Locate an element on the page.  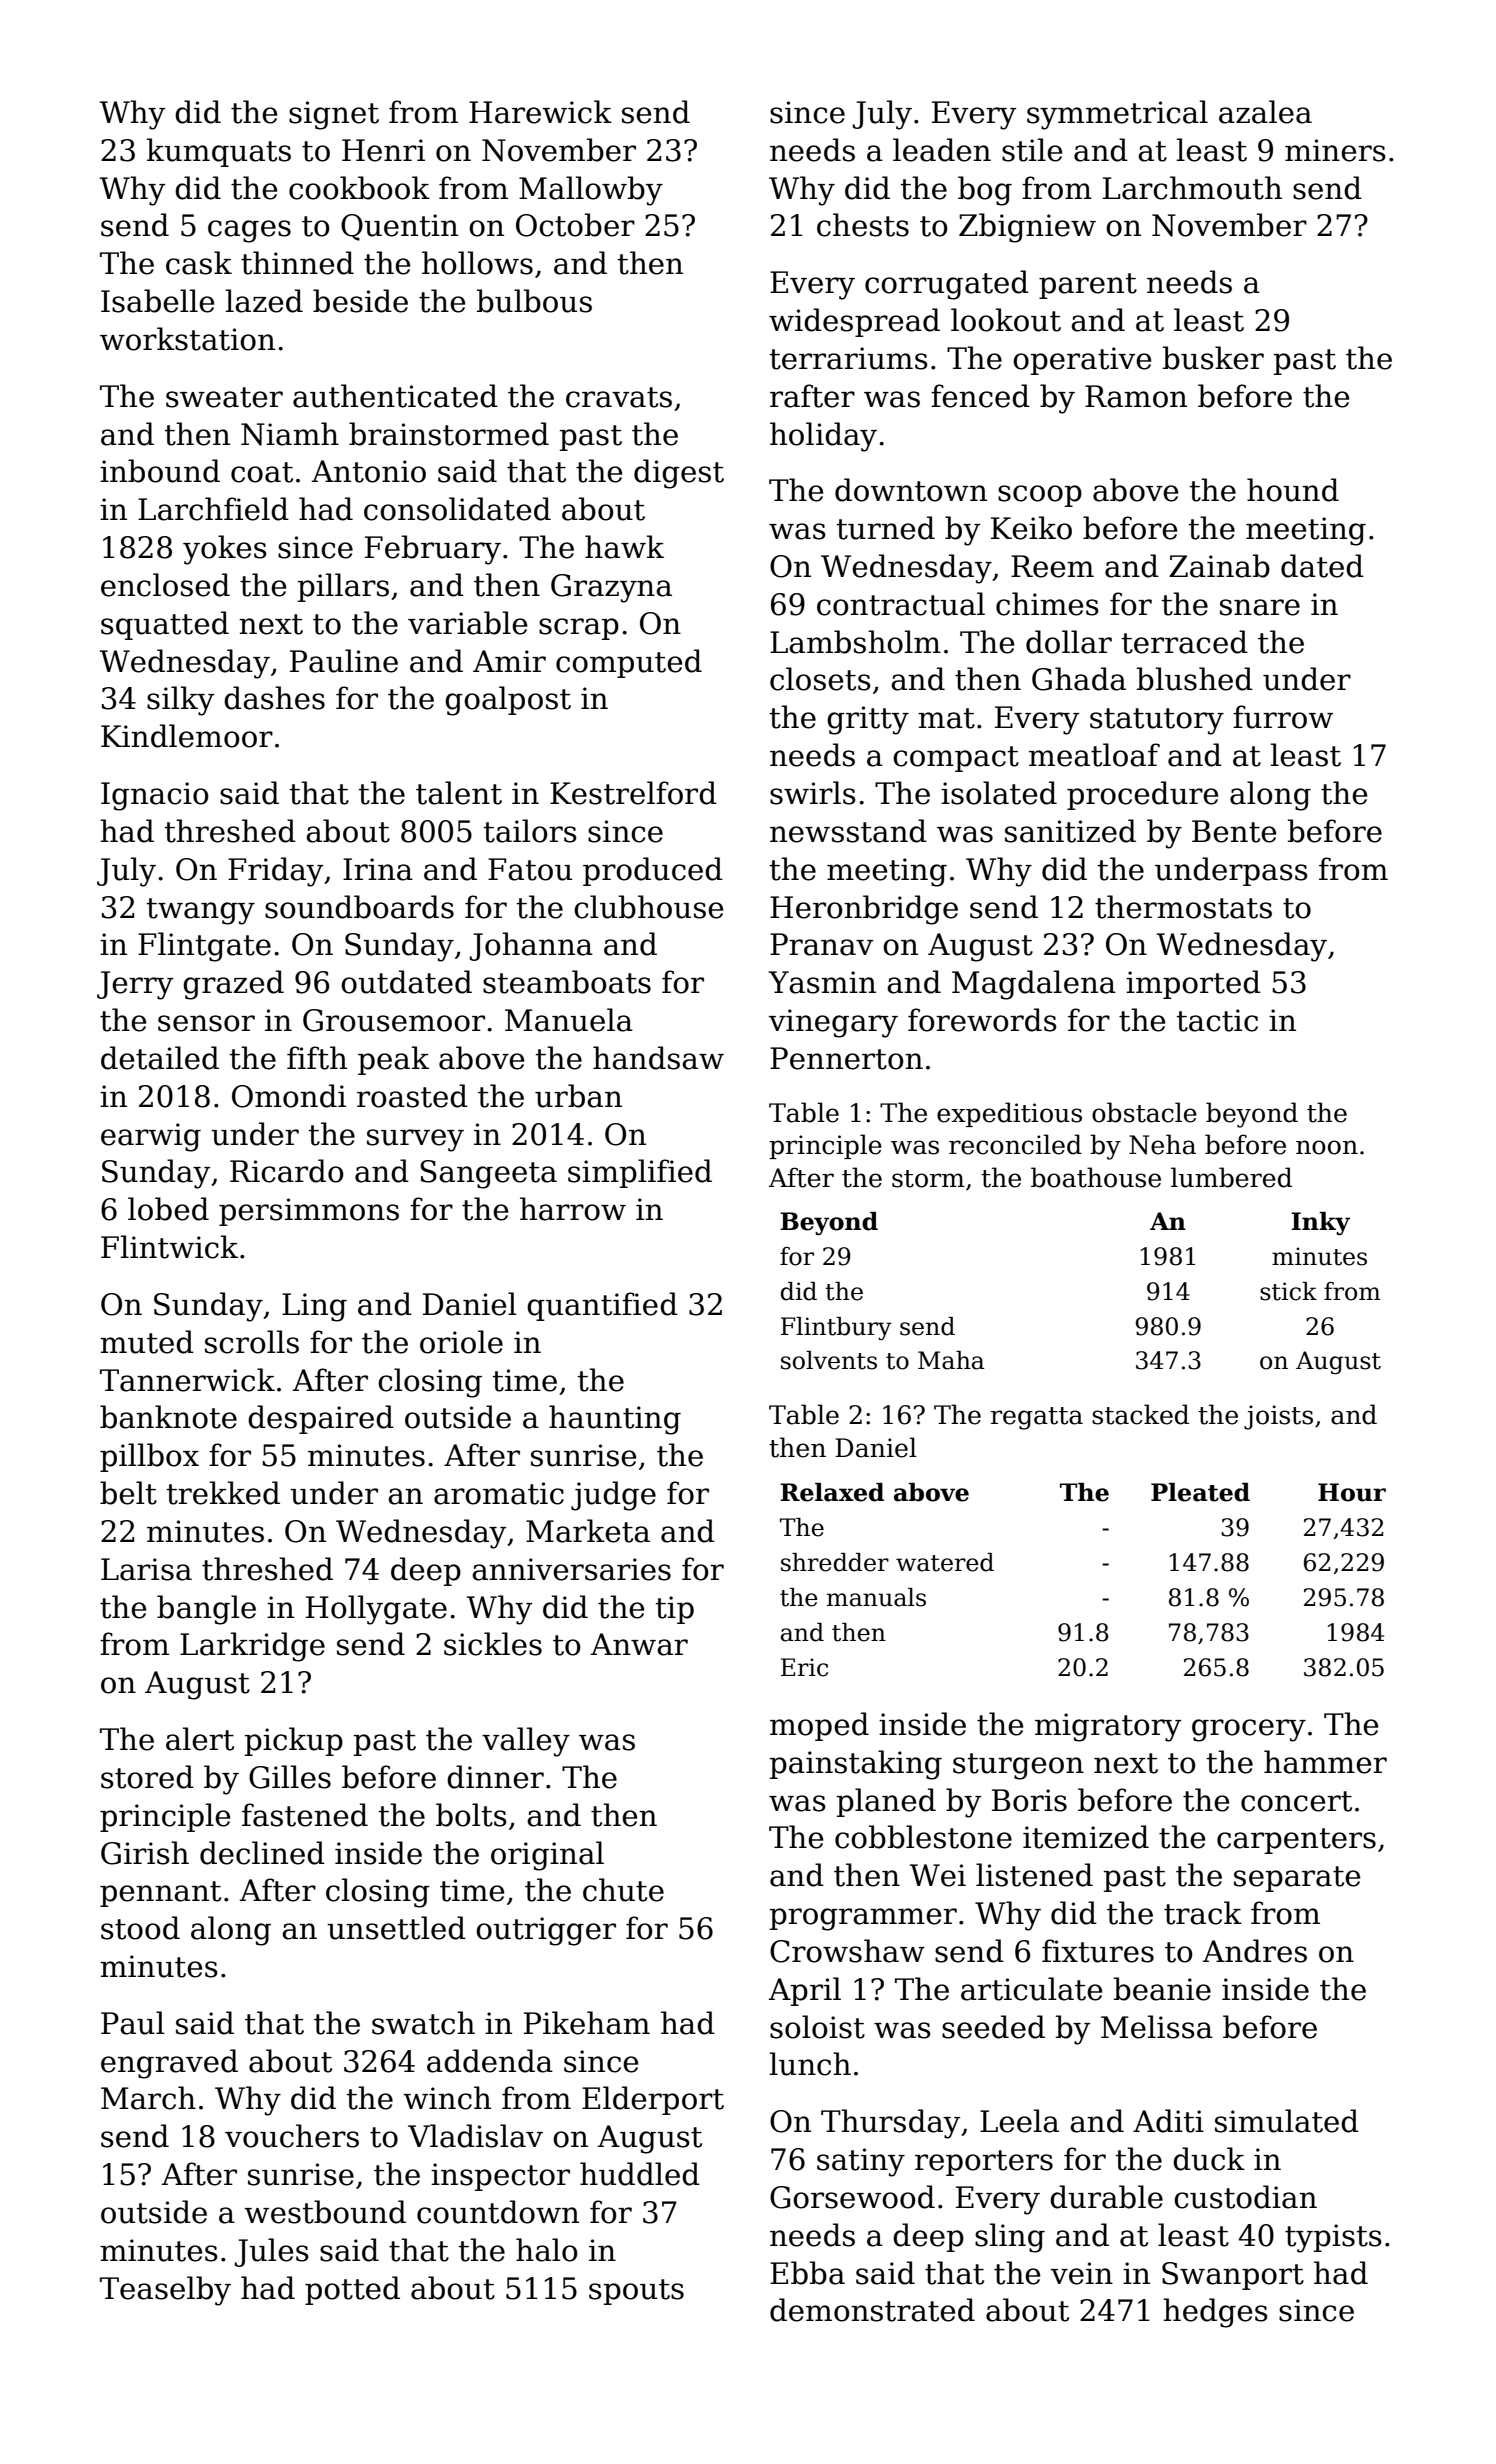
migratory is located at coordinates (1108, 1727).
